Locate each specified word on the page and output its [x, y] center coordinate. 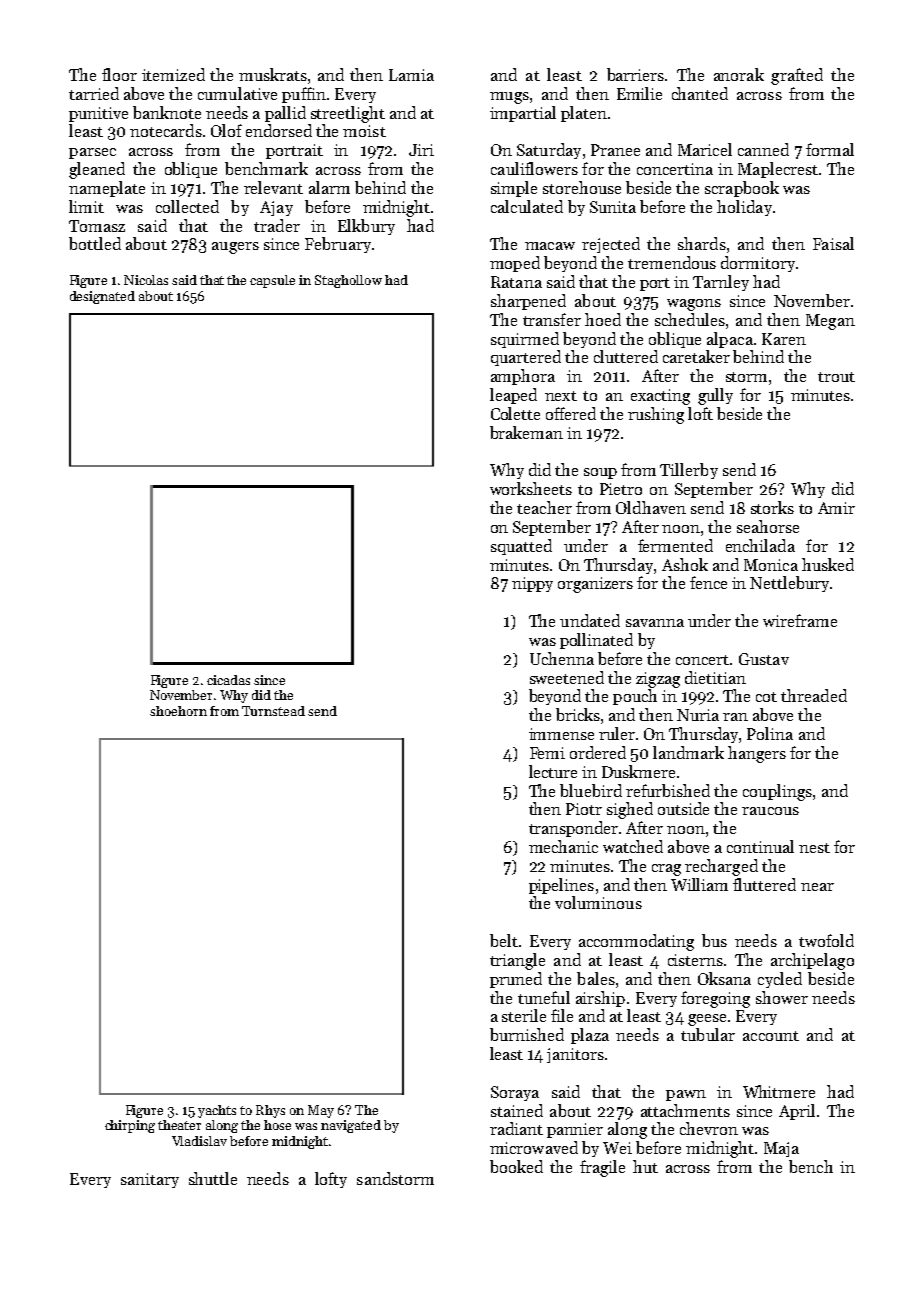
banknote [167, 112]
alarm [329, 187]
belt [504, 940]
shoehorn [178, 711]
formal [830, 149]
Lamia [411, 75]
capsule [272, 281]
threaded [814, 695]
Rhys [270, 1111]
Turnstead [273, 711]
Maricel [705, 149]
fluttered [764, 884]
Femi [547, 753]
